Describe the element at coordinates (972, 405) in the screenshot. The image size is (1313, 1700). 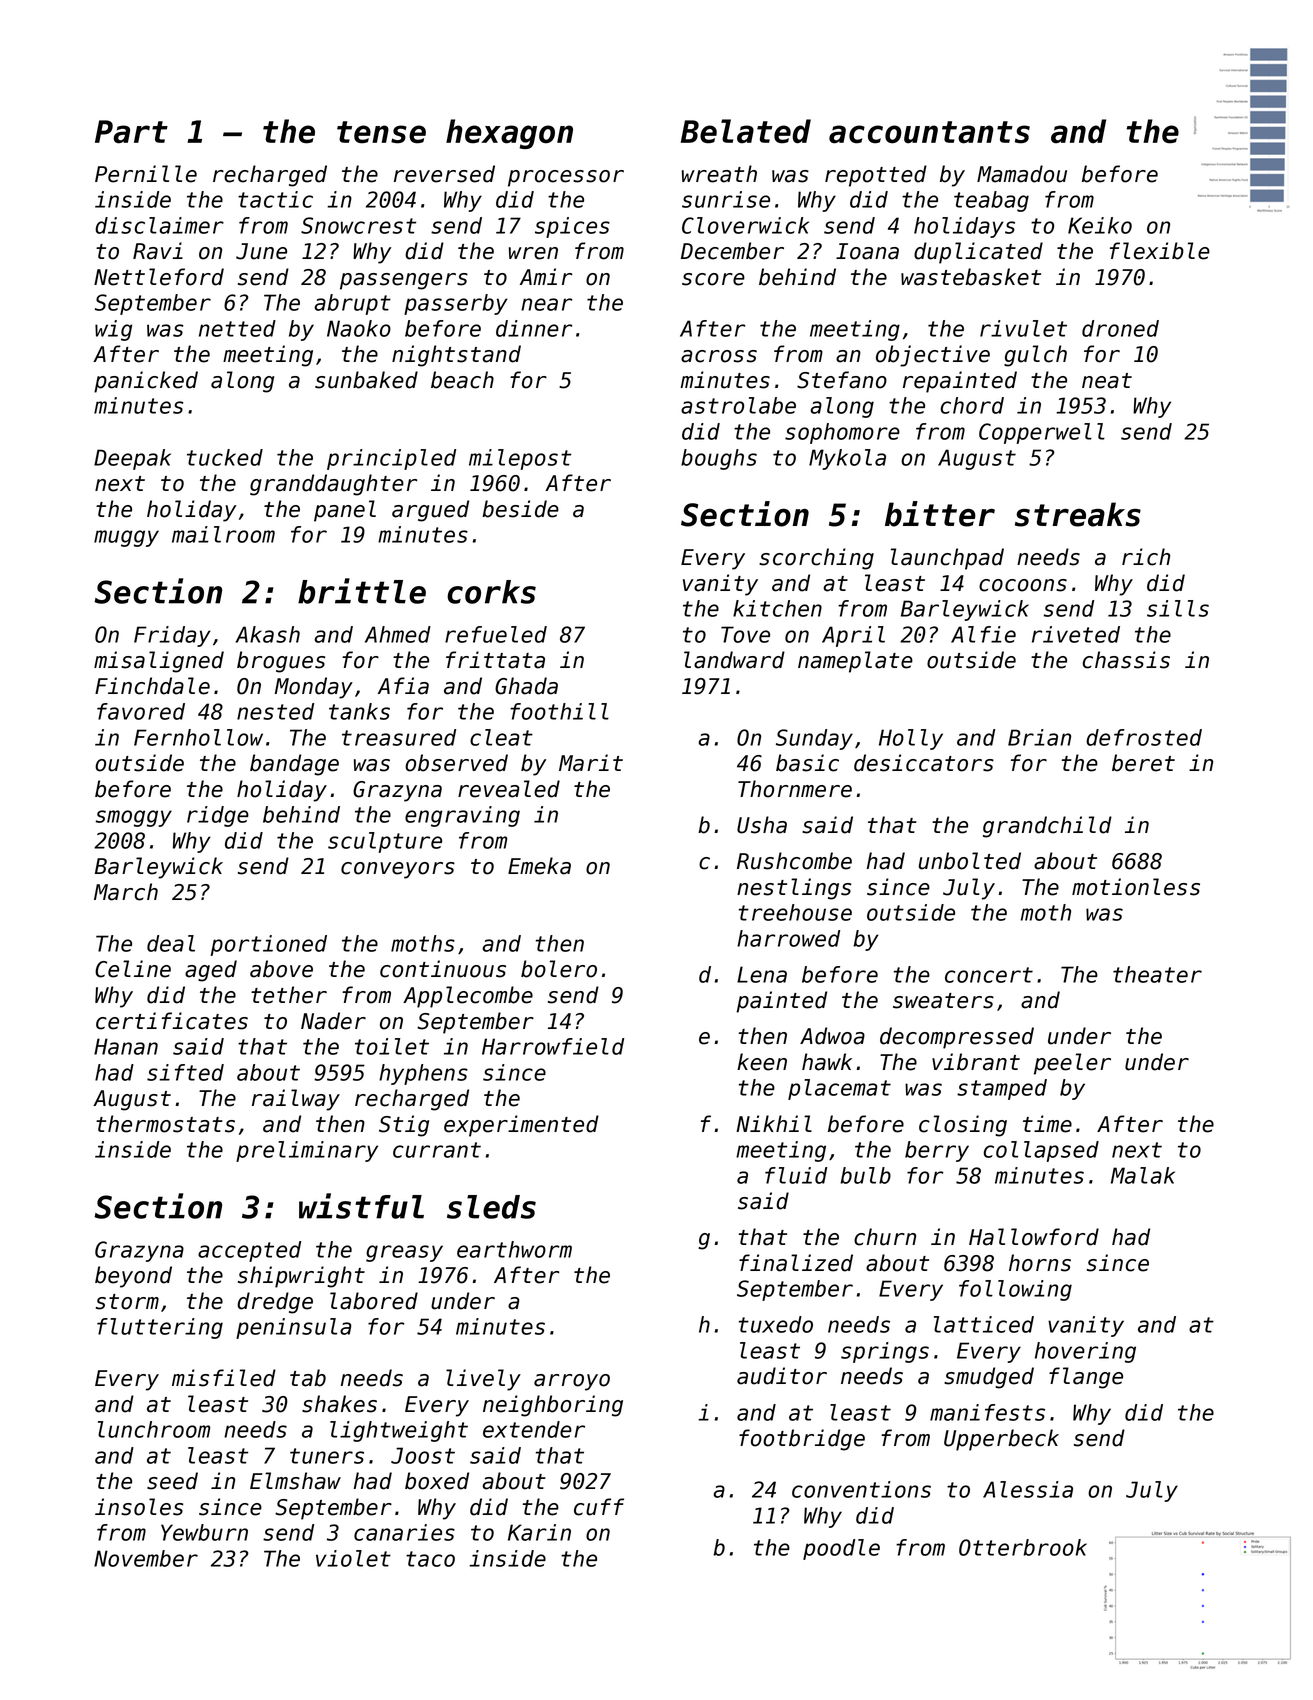
I see `chord` at that location.
